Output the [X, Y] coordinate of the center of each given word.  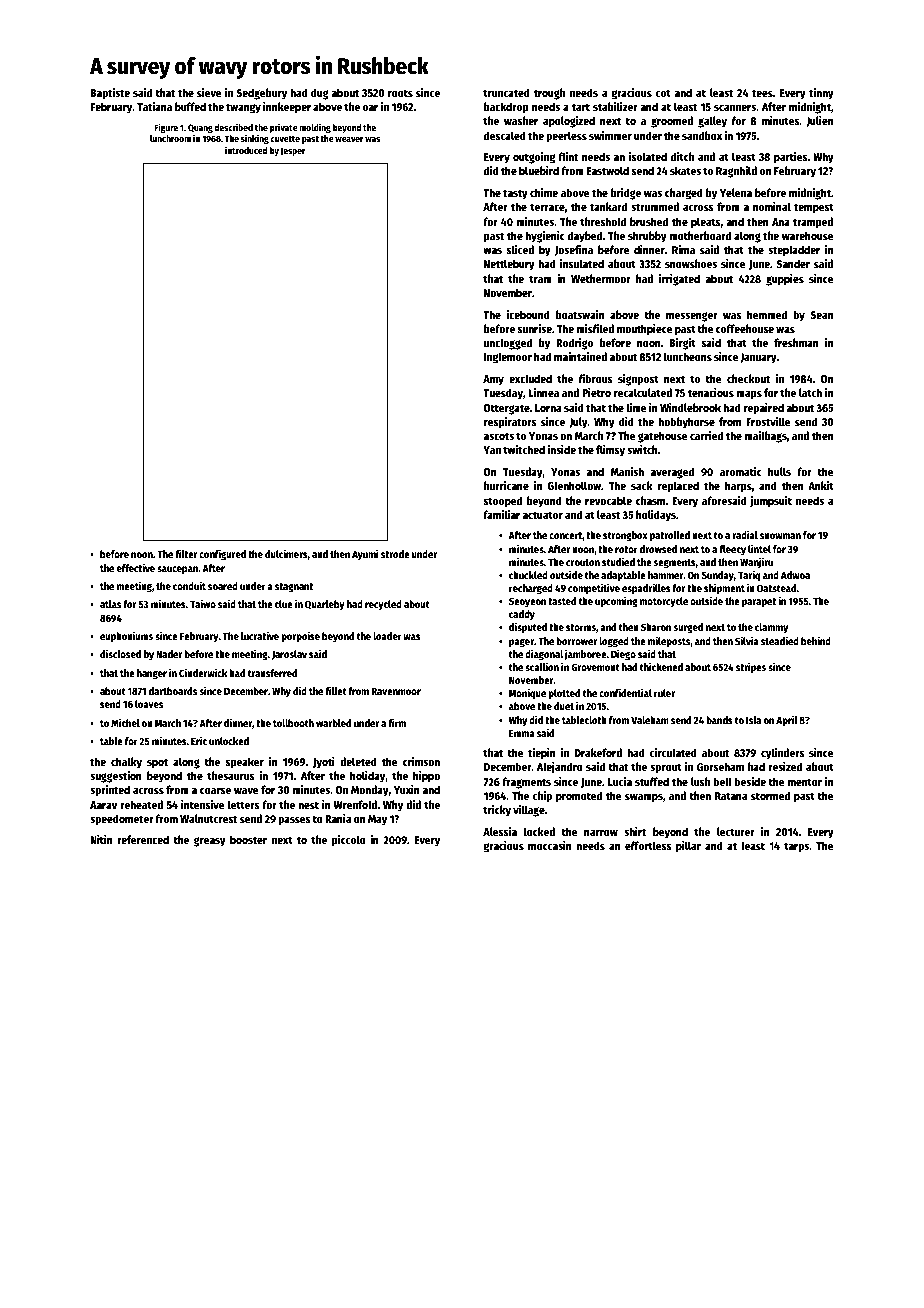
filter [186, 553]
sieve [209, 92]
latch [810, 392]
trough [549, 94]
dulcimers [286, 553]
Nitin [101, 839]
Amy [493, 380]
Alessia [500, 831]
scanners [735, 108]
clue [284, 604]
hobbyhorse [686, 423]
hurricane [506, 485]
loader [387, 636]
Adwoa [795, 575]
